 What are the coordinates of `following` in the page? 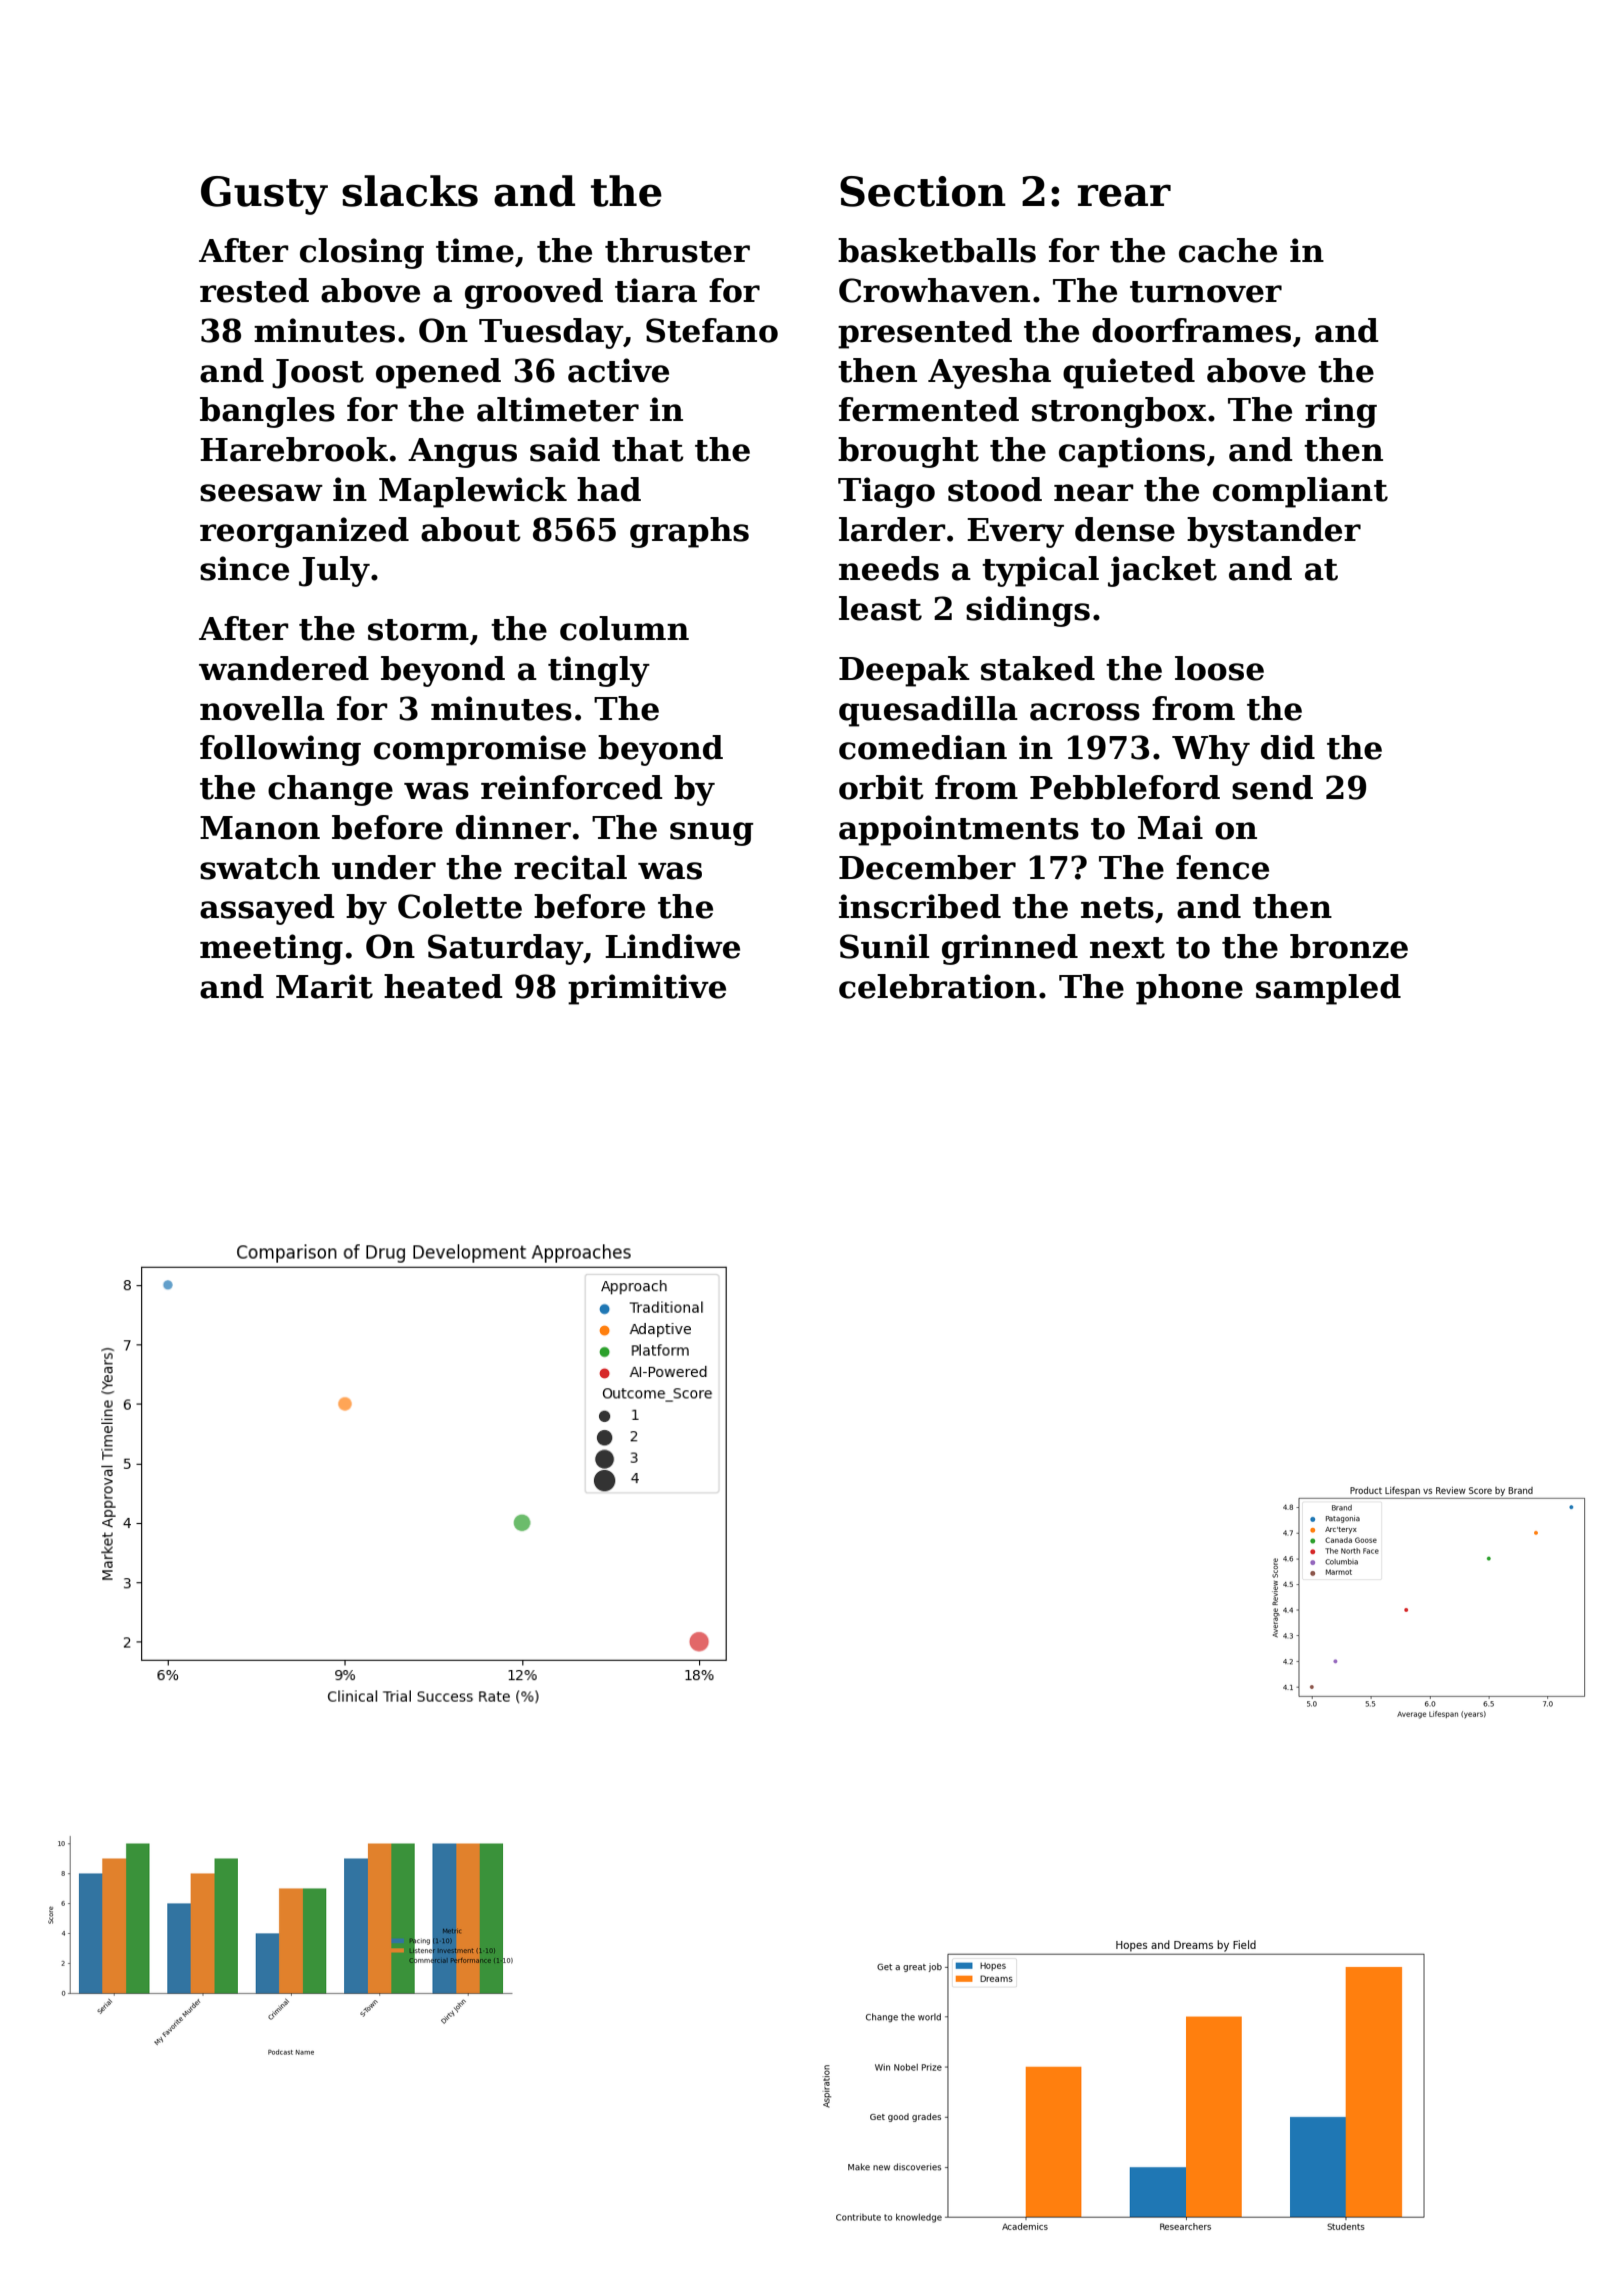 It's located at (280, 750).
